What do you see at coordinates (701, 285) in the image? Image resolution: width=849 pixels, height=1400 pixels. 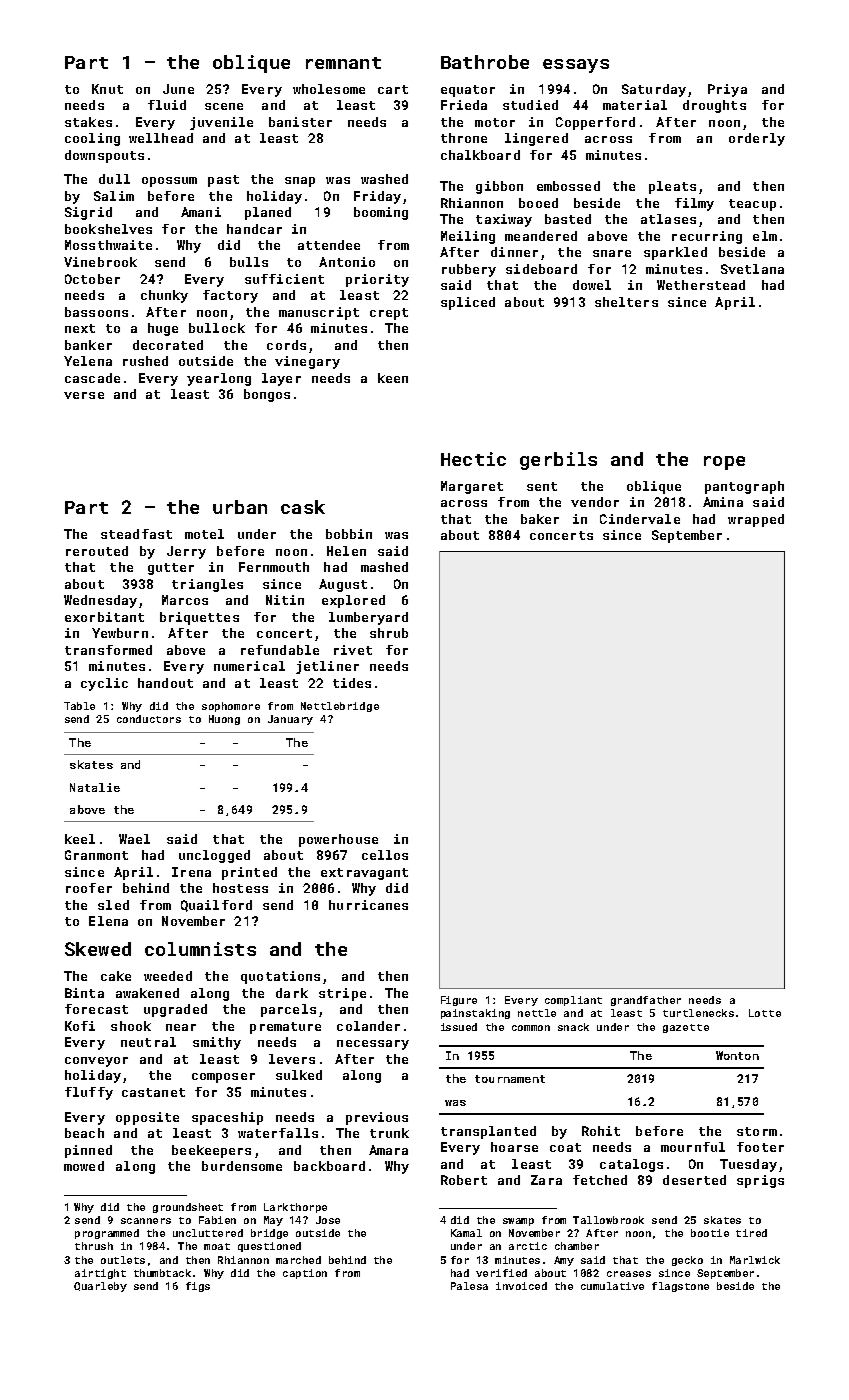 I see `Wetherstead` at bounding box center [701, 285].
